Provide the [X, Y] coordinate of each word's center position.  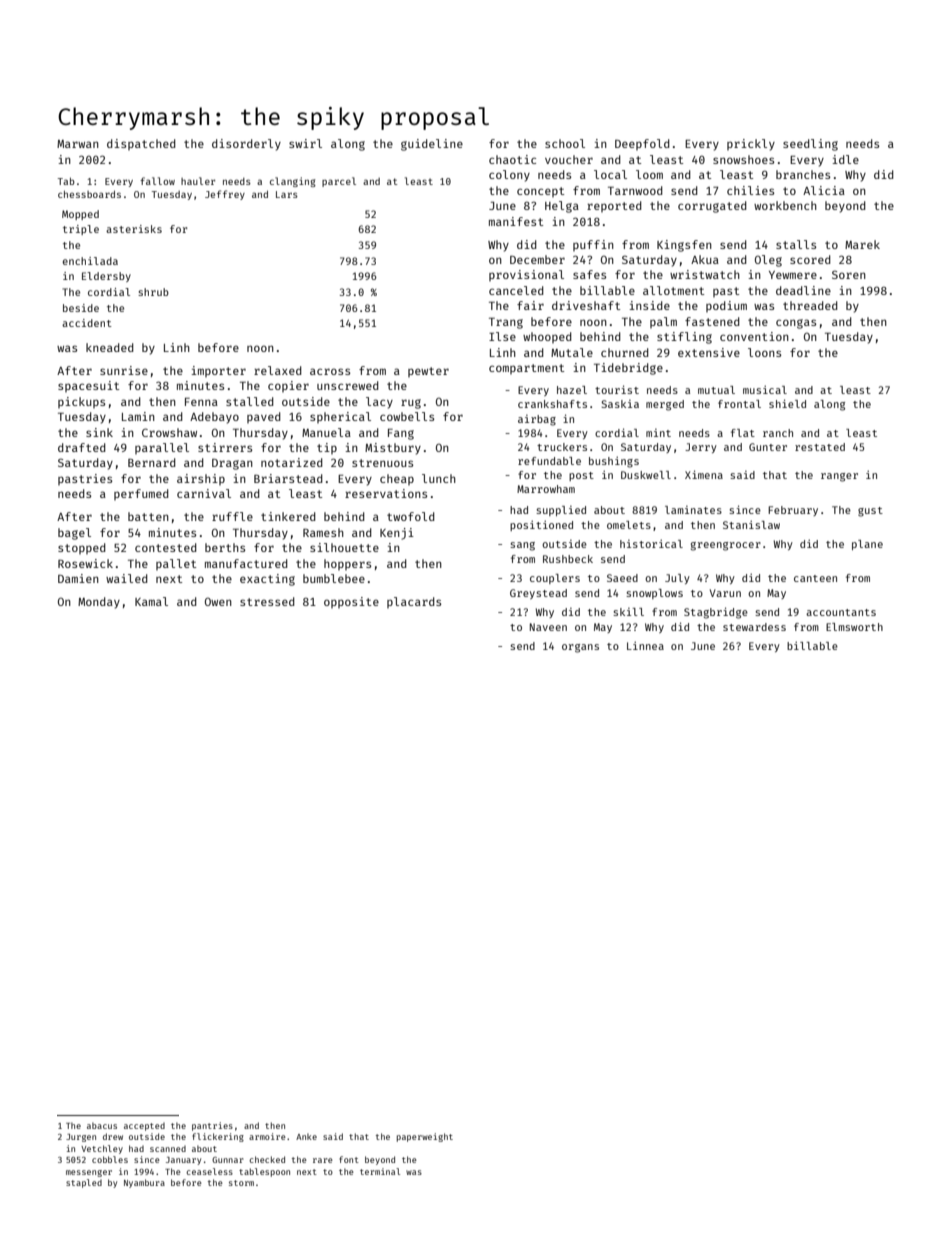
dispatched [141, 144]
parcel [339, 182]
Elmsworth [854, 627]
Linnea [645, 645]
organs [580, 648]
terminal [380, 1171]
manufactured [246, 563]
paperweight [425, 1137]
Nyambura [144, 1183]
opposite [351, 602]
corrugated [712, 207]
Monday [99, 603]
